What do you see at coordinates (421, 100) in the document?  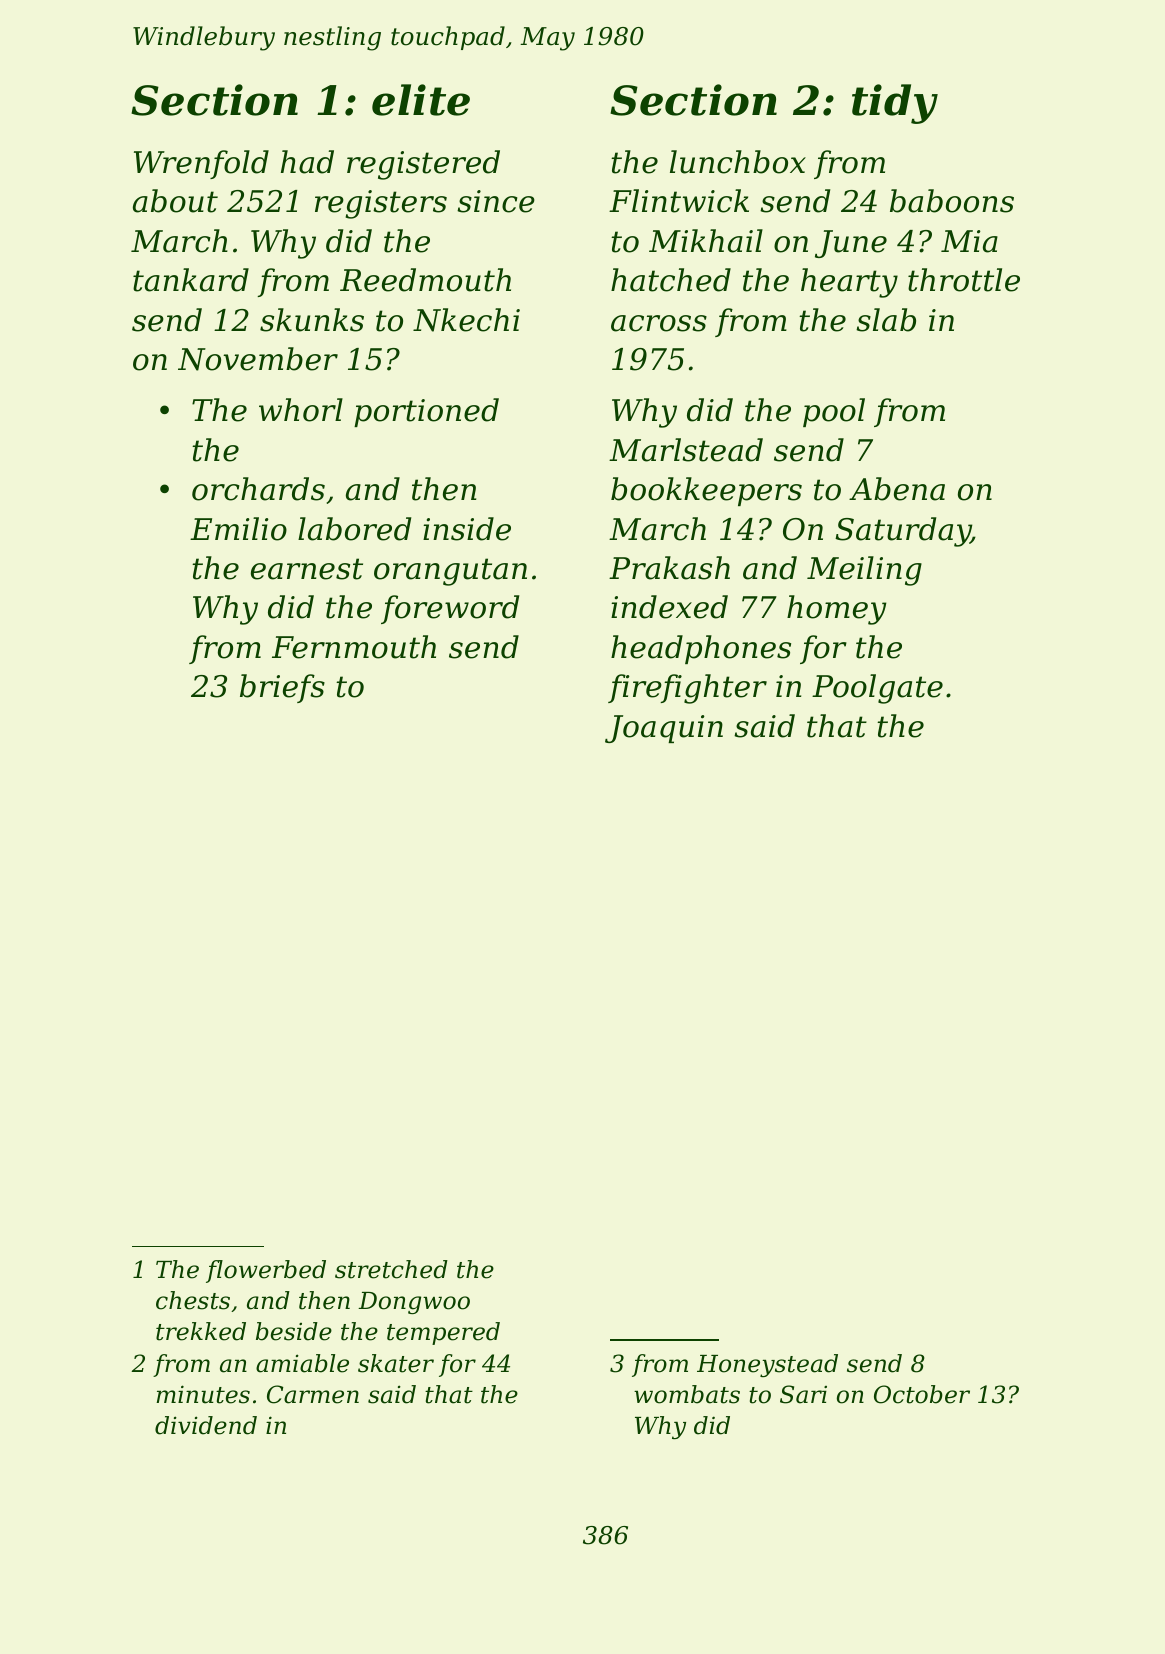 I see `elite` at bounding box center [421, 100].
